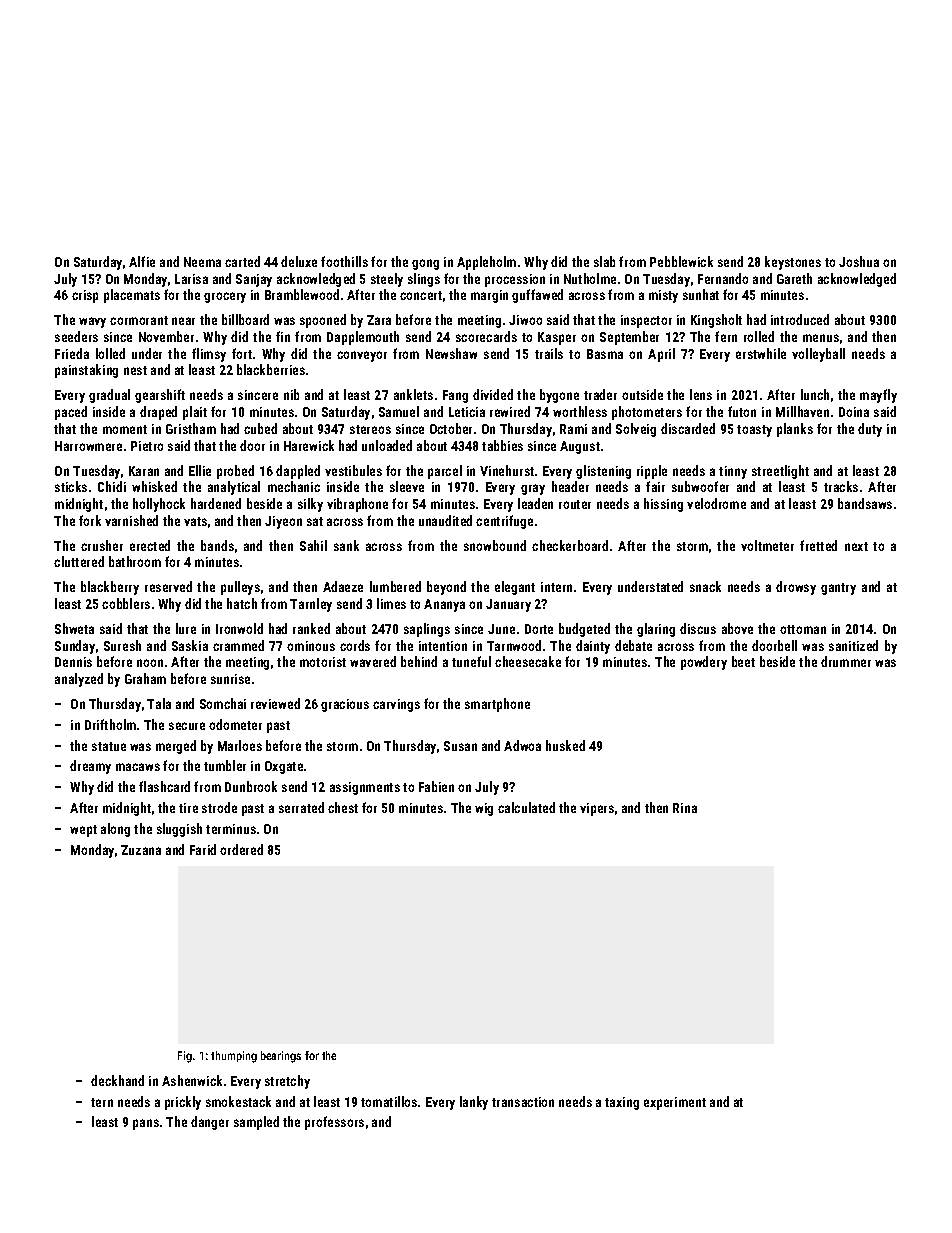 This page has height=1233, width=952. Describe the element at coordinates (675, 1103) in the page. I see `experiment` at that location.
